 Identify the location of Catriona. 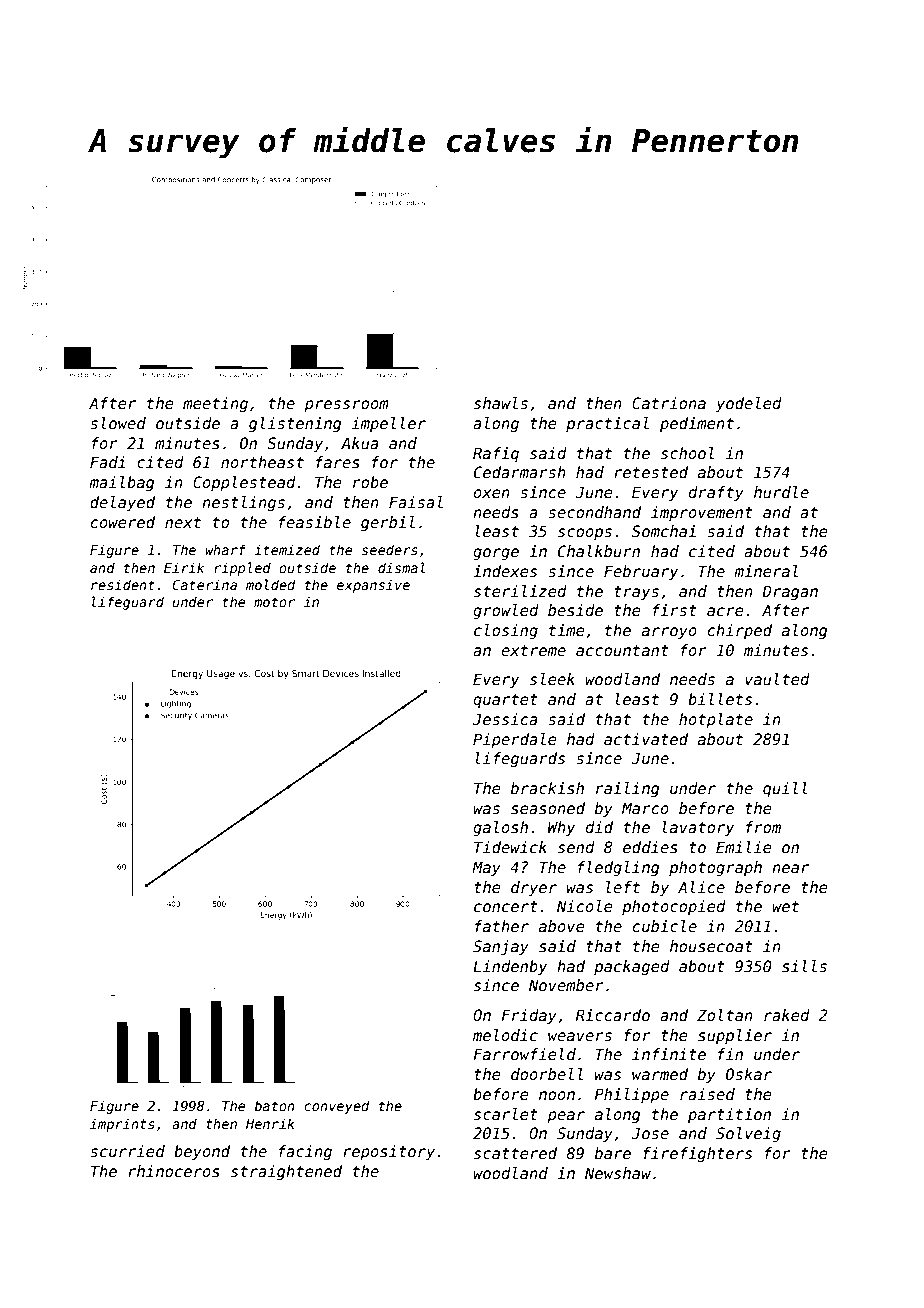
(669, 403).
